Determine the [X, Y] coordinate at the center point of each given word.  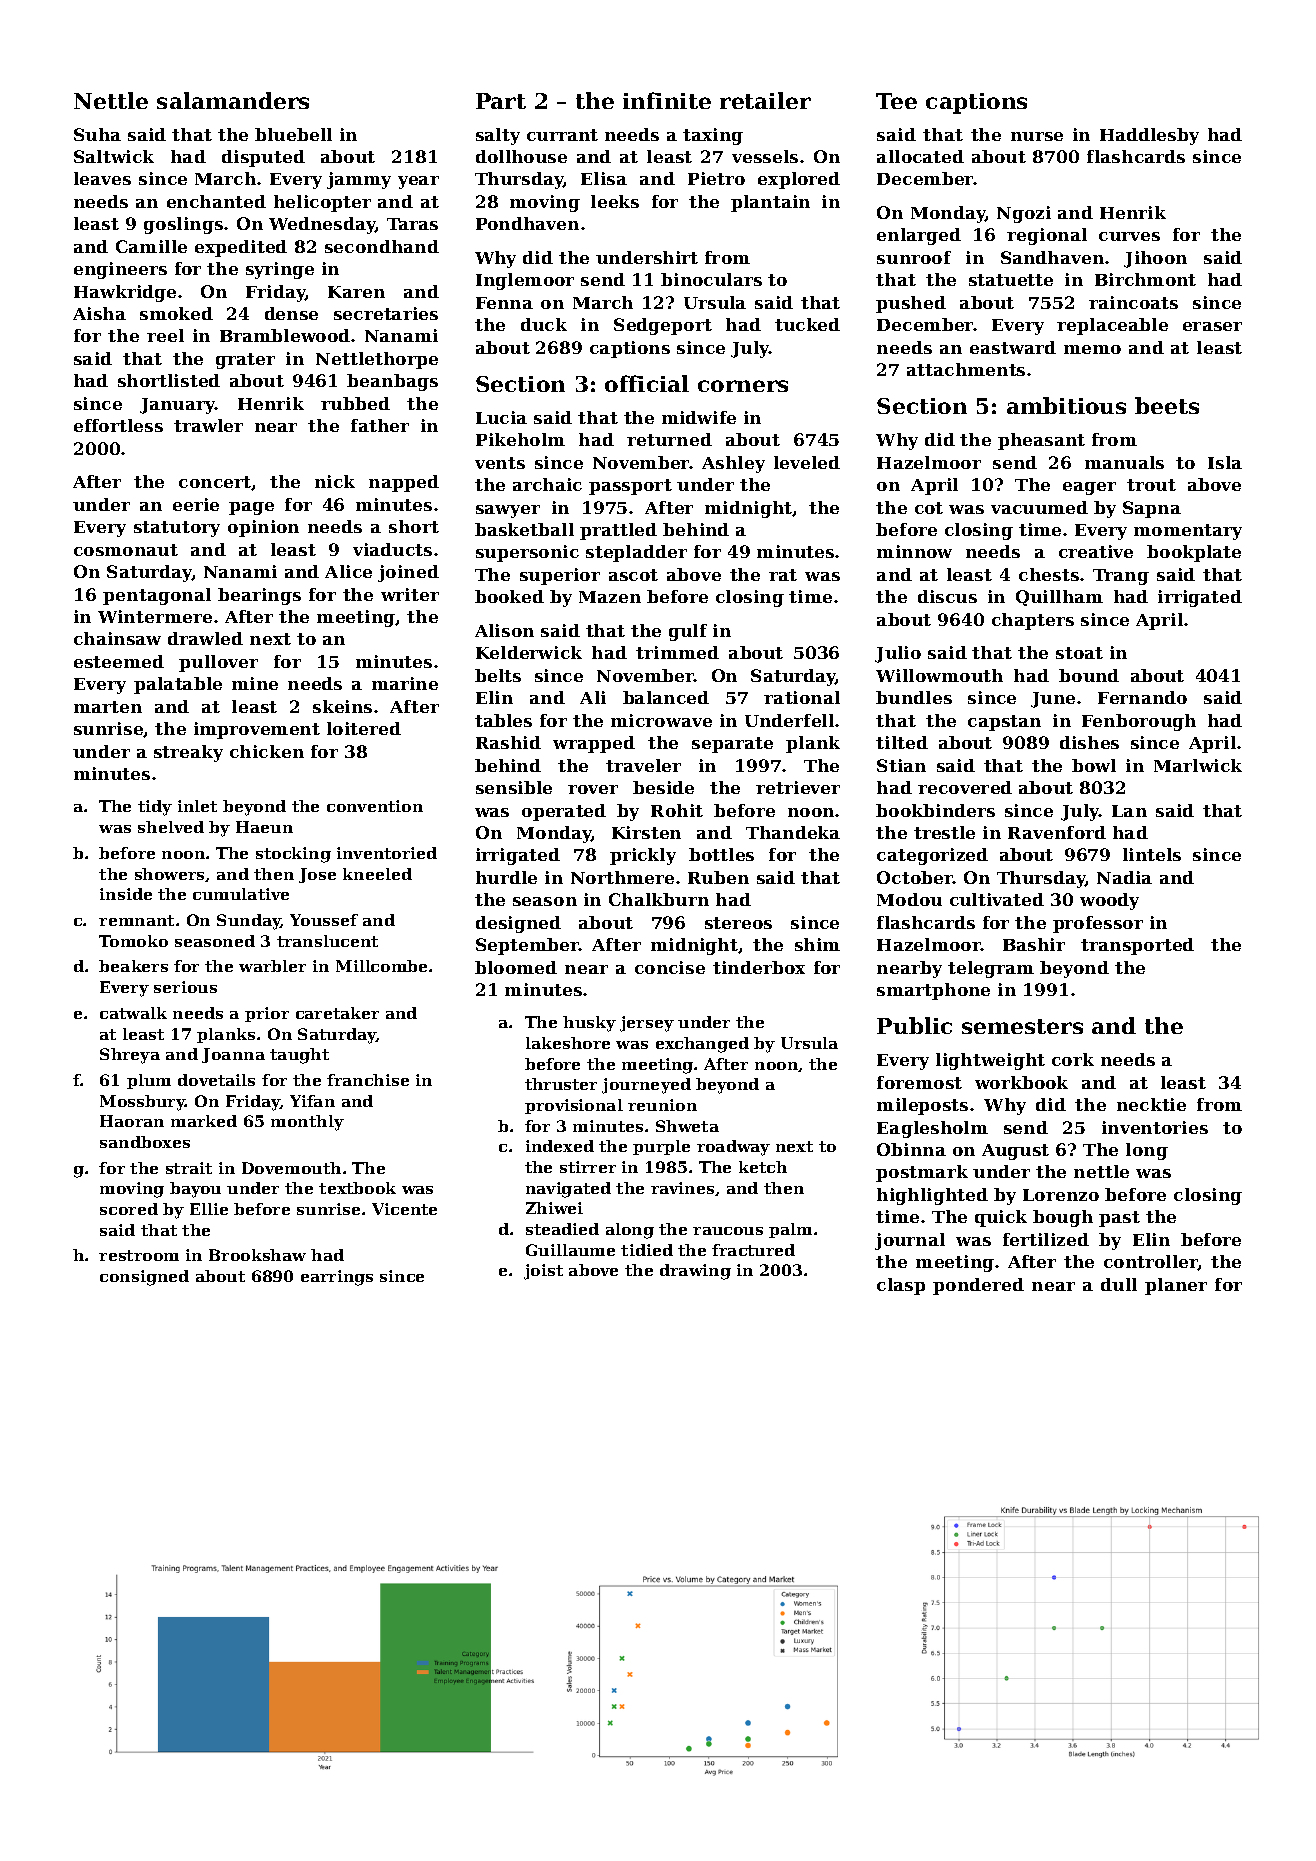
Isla [1225, 462]
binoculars [711, 279]
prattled [618, 531]
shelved [171, 827]
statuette [1011, 280]
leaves [102, 178]
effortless [118, 425]
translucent [327, 941]
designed [518, 924]
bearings [259, 596]
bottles [721, 854]
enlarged [919, 236]
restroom [139, 1255]
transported [1137, 946]
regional [1047, 236]
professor [1098, 924]
